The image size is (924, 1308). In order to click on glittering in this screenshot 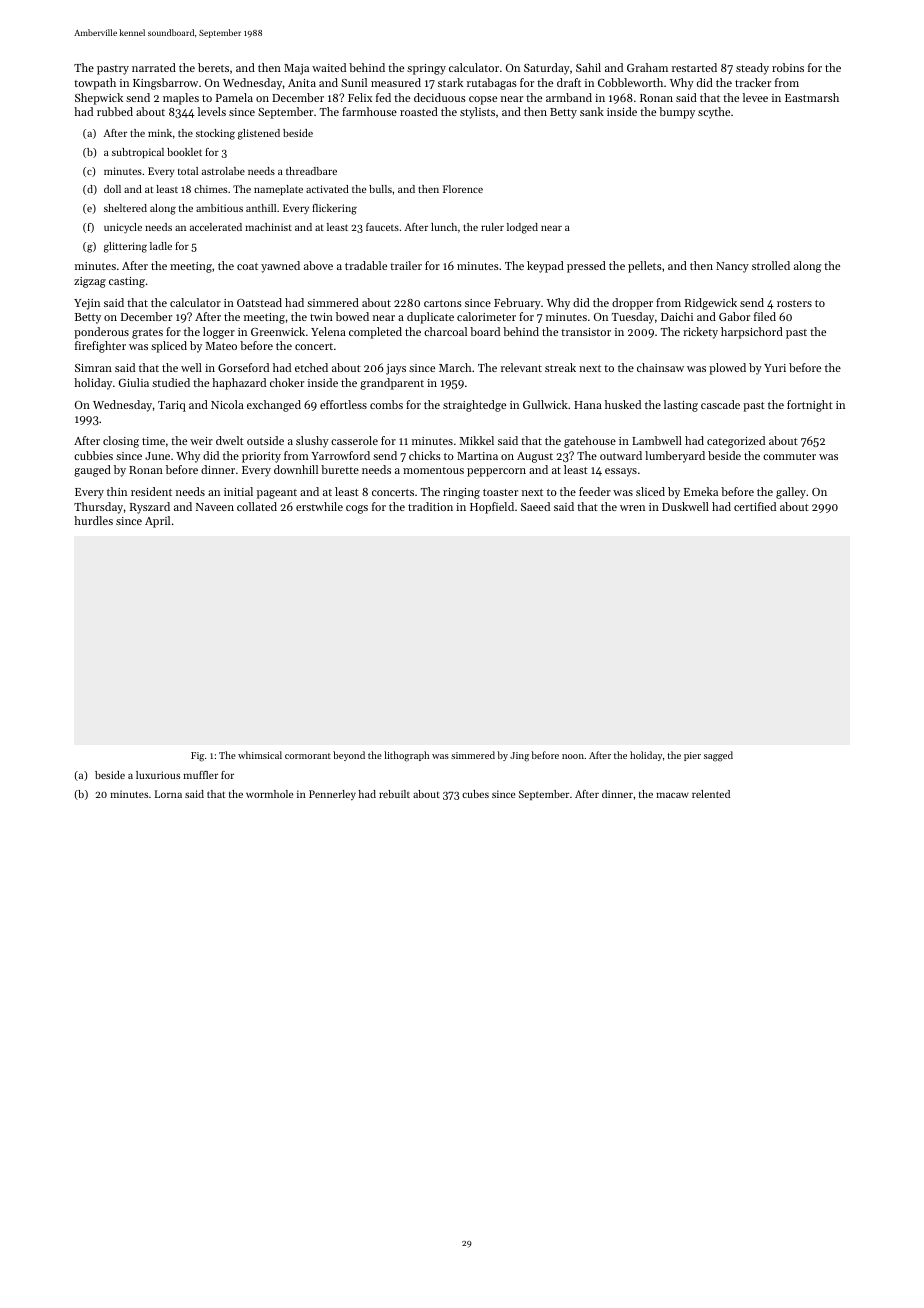, I will do `click(125, 247)`.
